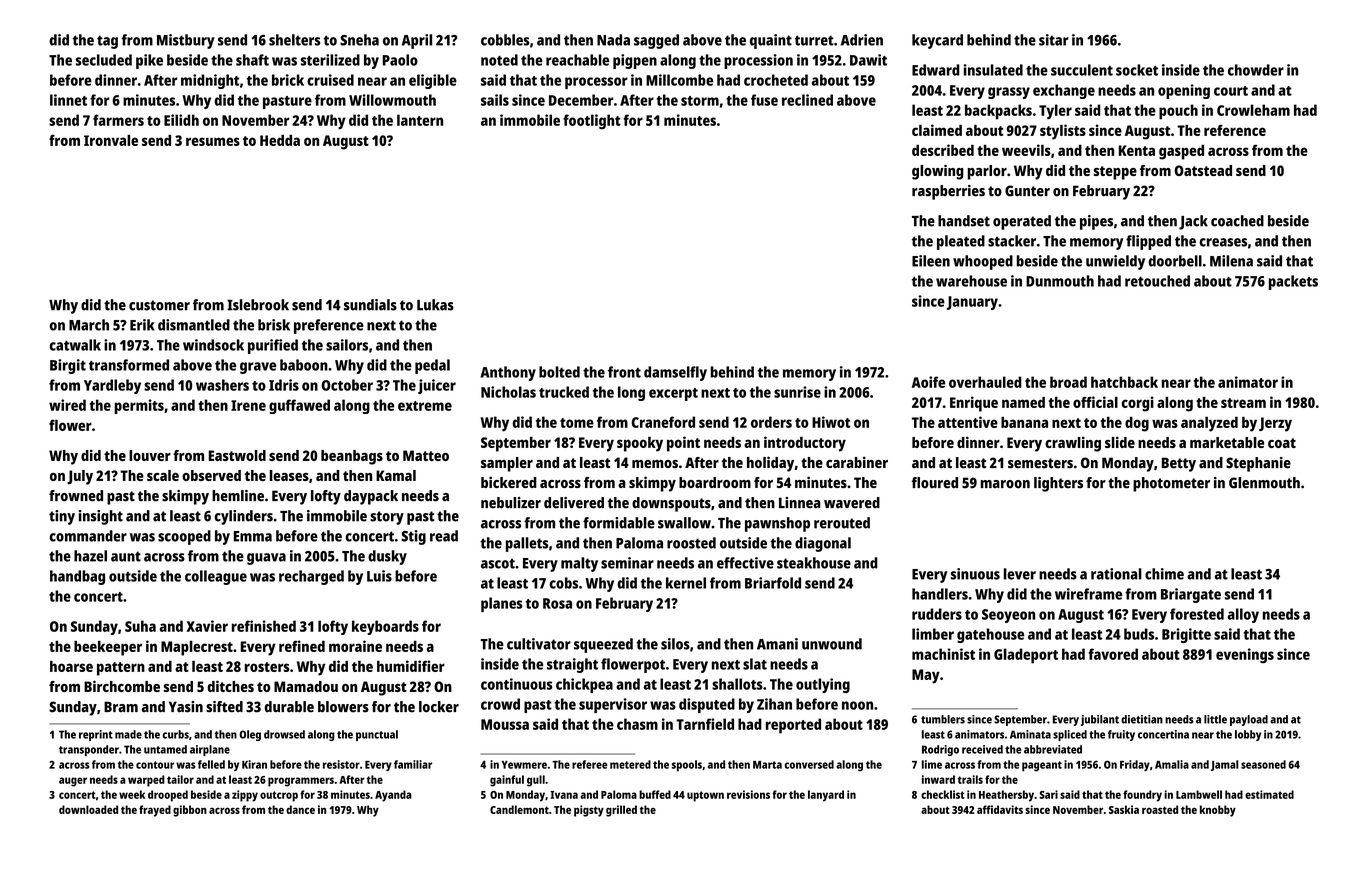 The width and height of the page is (1372, 887). What do you see at coordinates (1054, 40) in the page?
I see `sitar` at bounding box center [1054, 40].
